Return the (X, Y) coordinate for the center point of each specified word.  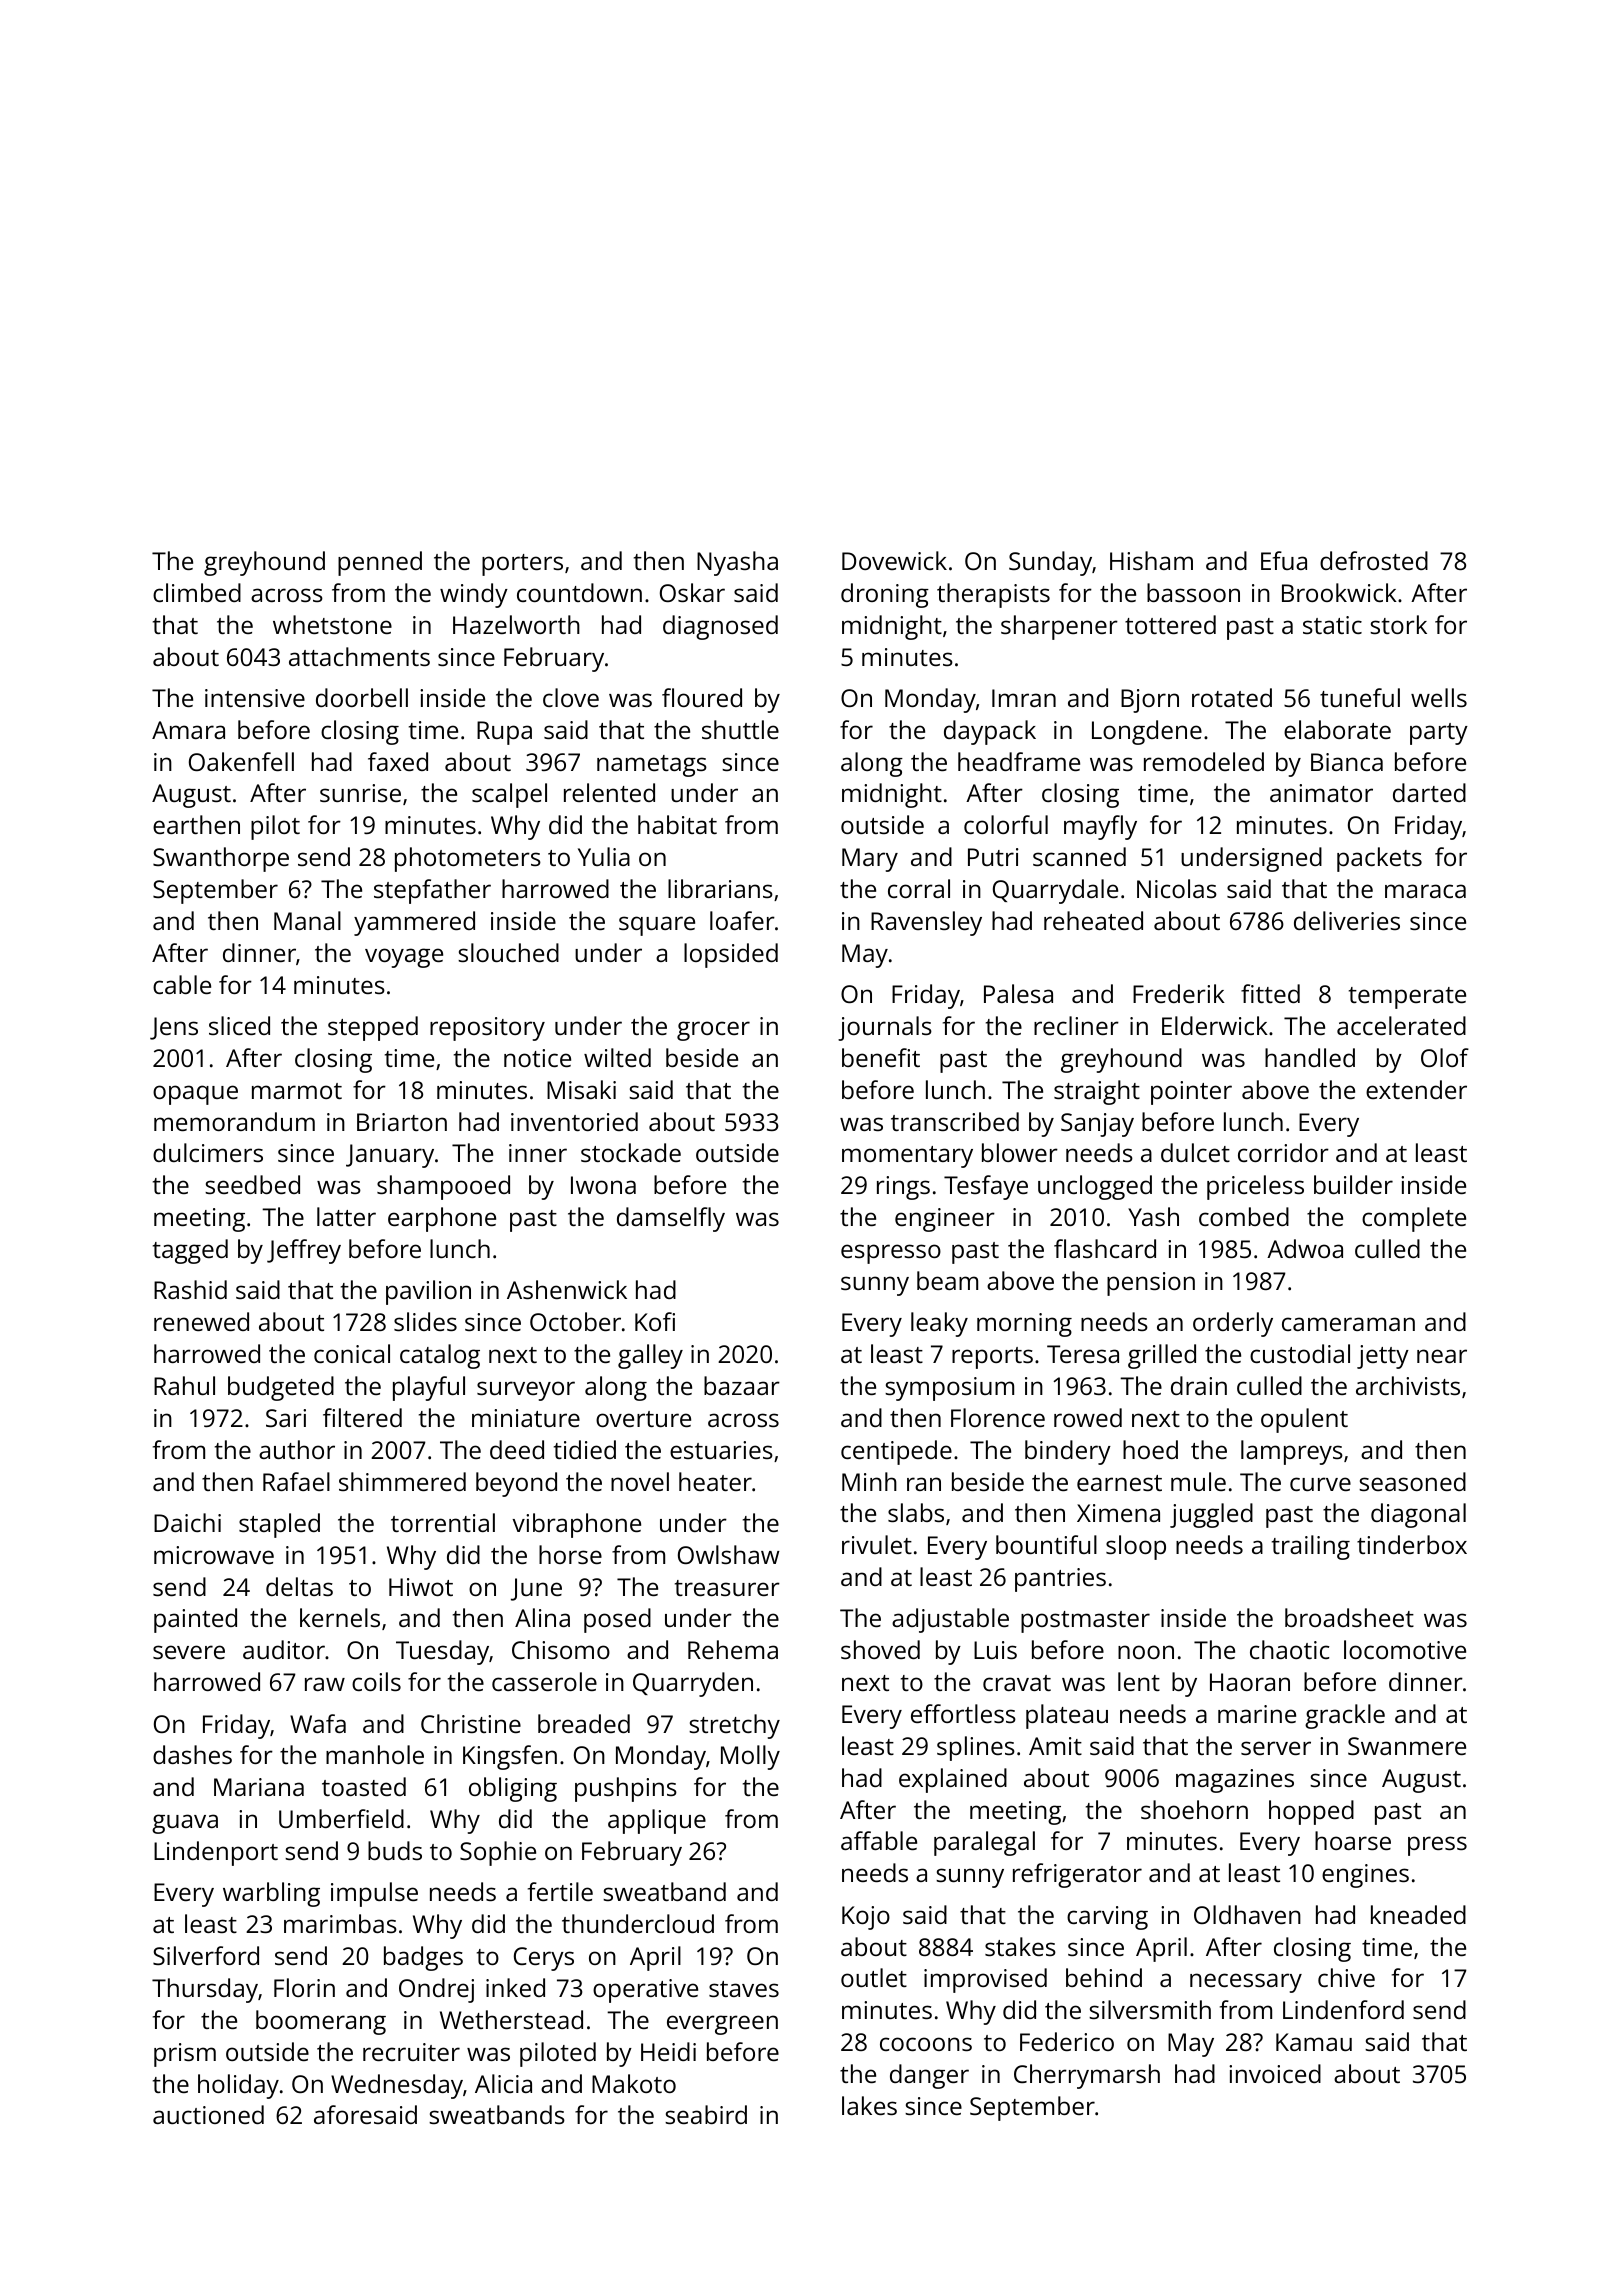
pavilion (428, 1292)
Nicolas (1177, 888)
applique (657, 1821)
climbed (197, 592)
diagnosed (720, 627)
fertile (560, 1891)
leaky (939, 1324)
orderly (1233, 1324)
